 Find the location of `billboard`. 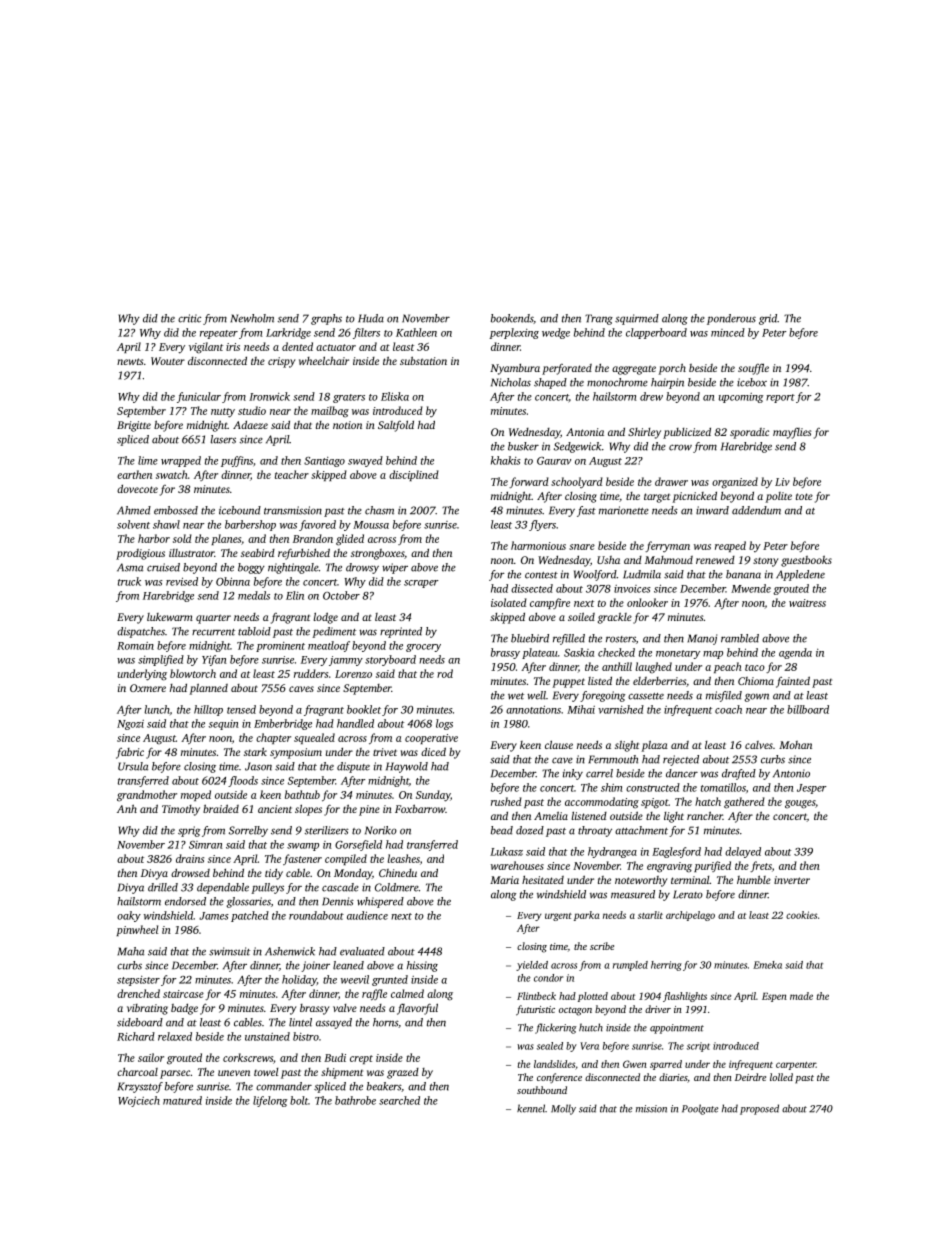

billboard is located at coordinates (808, 709).
